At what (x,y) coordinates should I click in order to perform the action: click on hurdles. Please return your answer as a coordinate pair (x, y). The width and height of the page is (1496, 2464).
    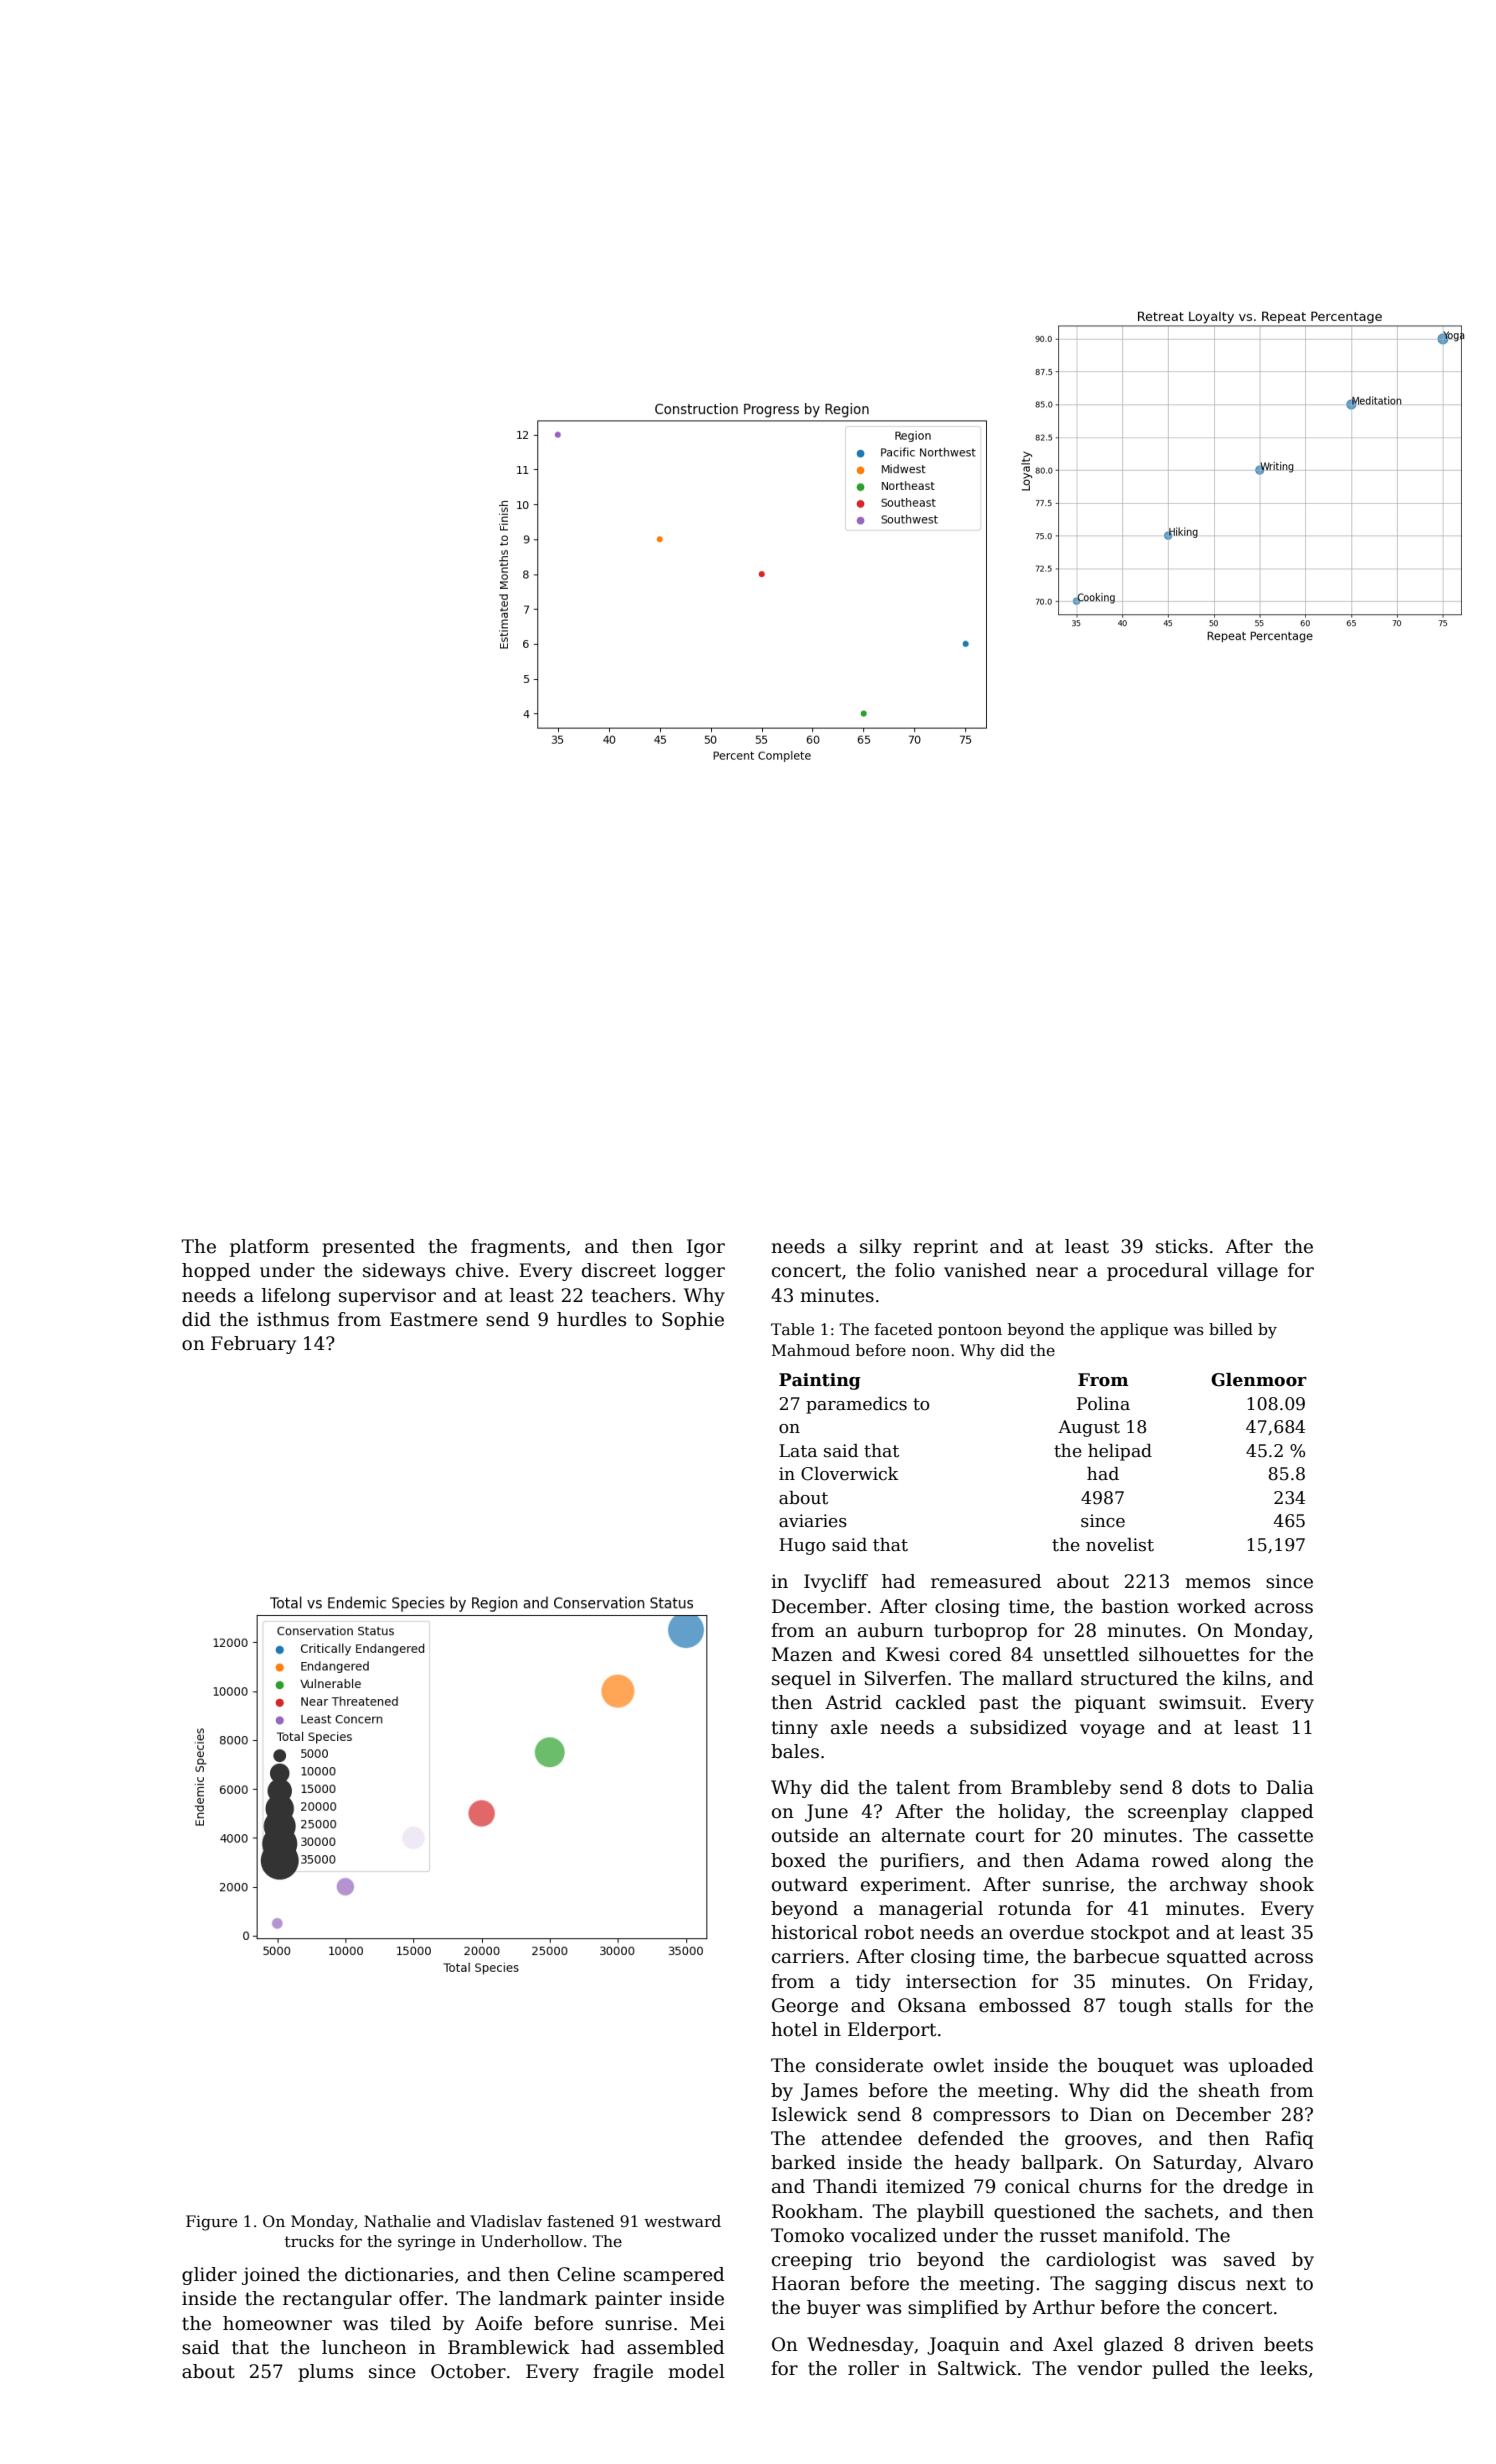
    Looking at the image, I should click on (591, 1319).
